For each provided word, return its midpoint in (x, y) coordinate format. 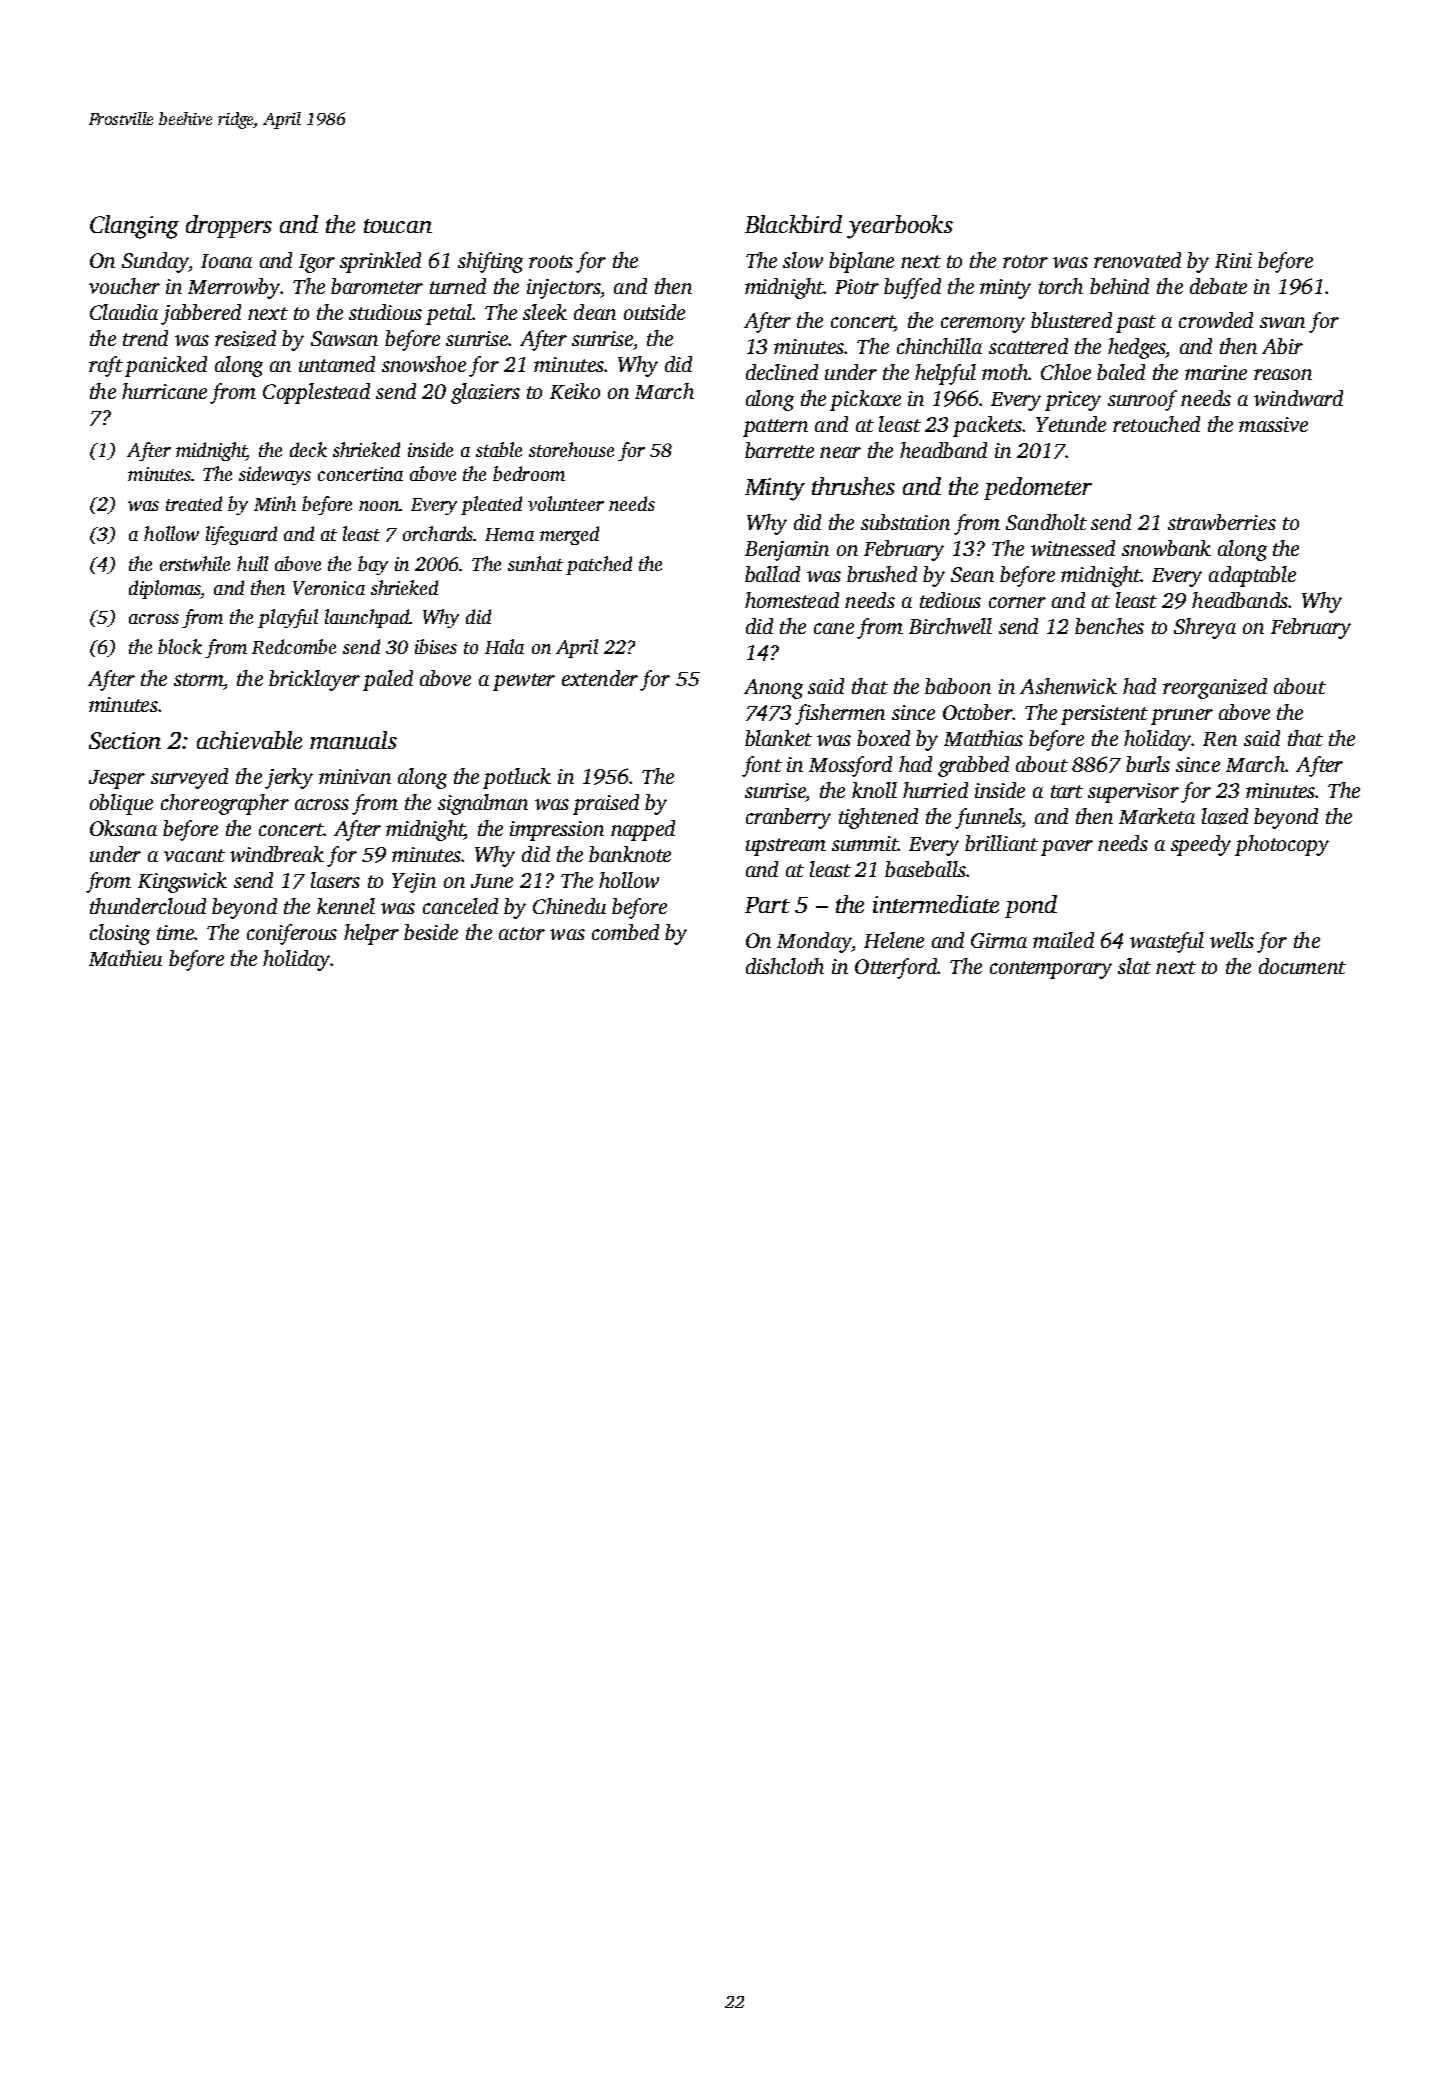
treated (194, 503)
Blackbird (793, 224)
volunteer (566, 503)
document (1302, 966)
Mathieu (125, 958)
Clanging (134, 227)
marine (1216, 372)
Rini (1233, 260)
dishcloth (785, 966)
